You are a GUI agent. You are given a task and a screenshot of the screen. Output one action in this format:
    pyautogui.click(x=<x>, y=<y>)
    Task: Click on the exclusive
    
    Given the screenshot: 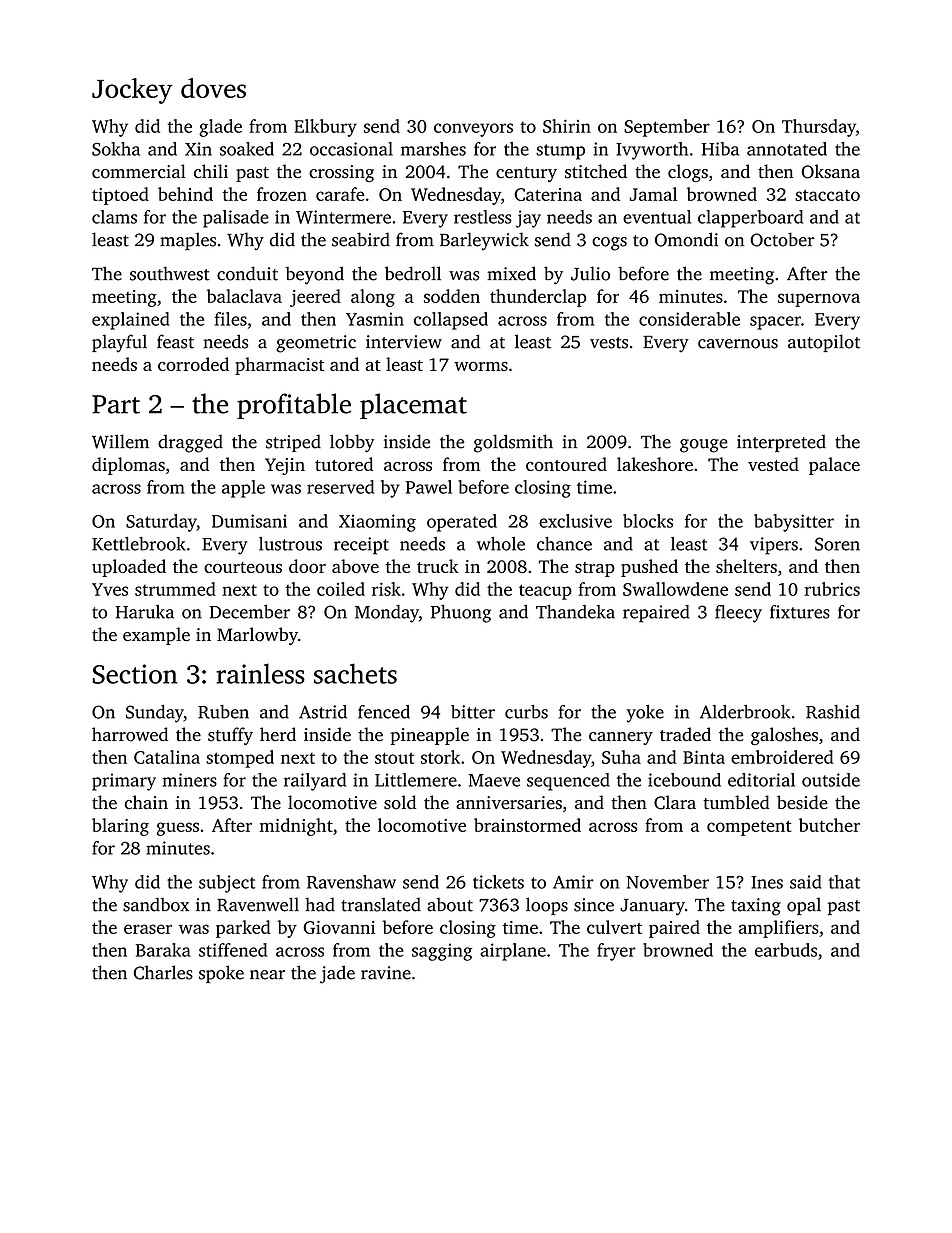 What is the action you would take?
    pyautogui.click(x=575, y=521)
